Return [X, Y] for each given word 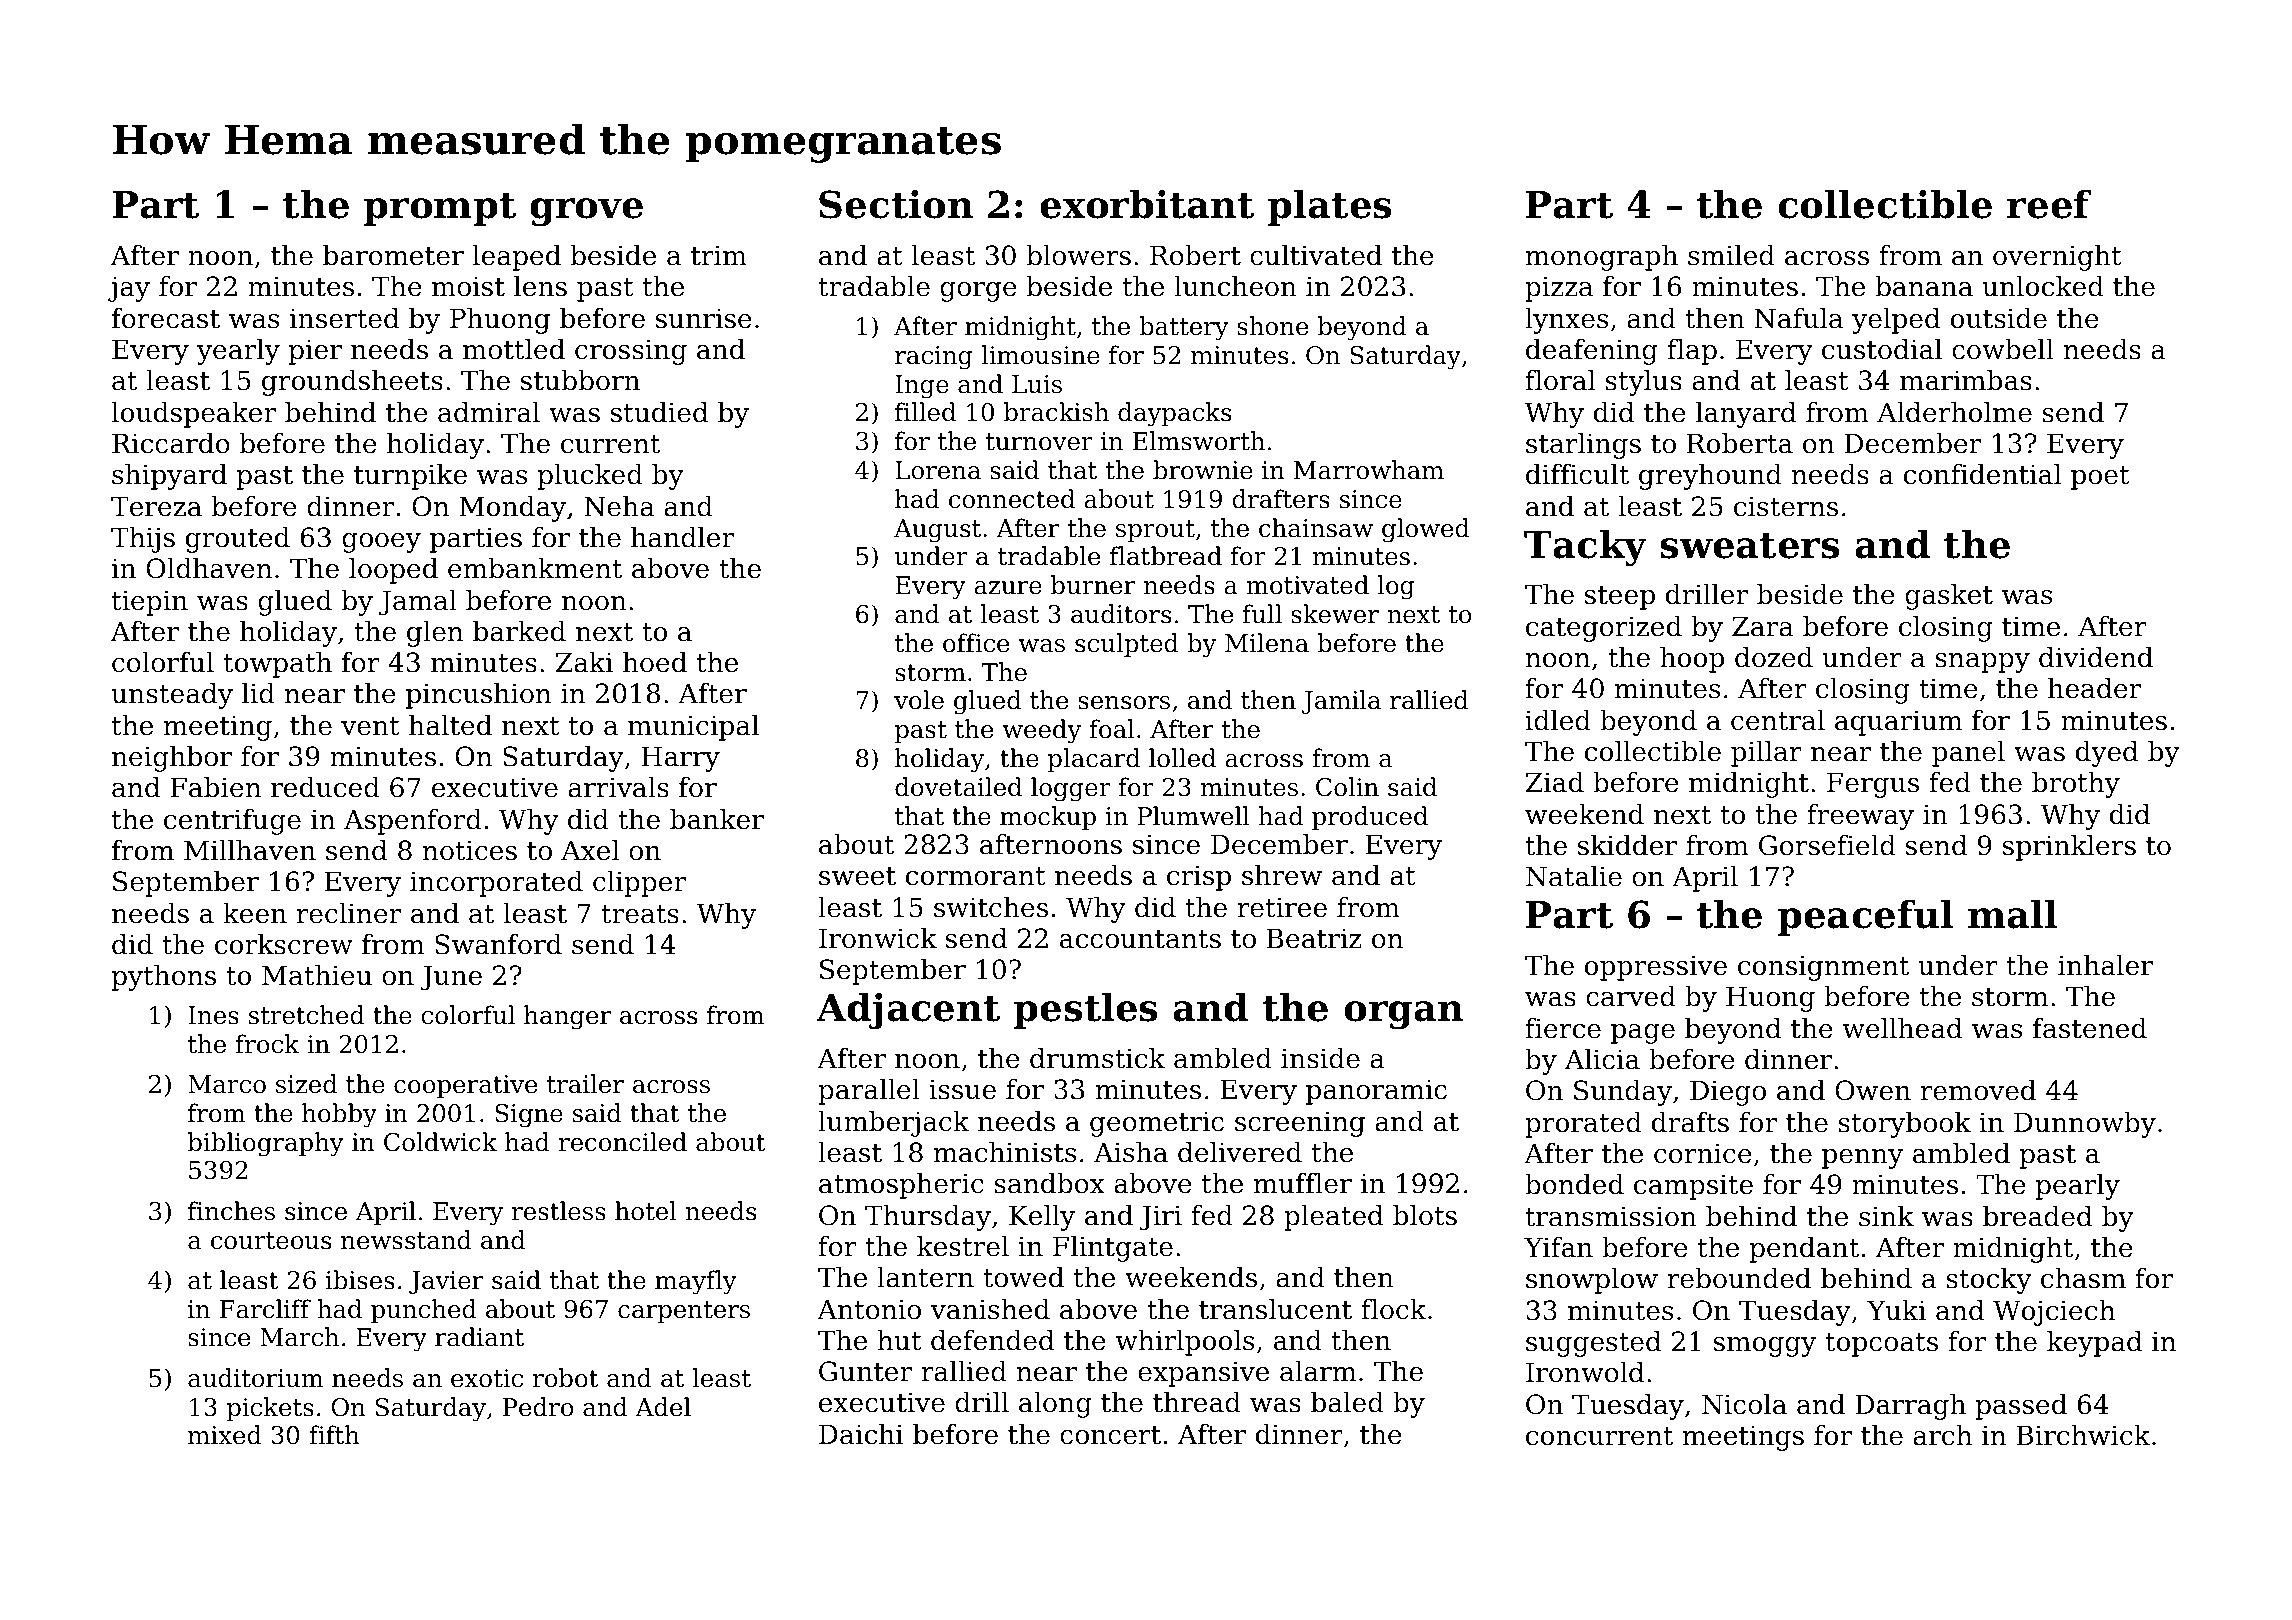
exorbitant [1147, 204]
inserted [344, 318]
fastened [2090, 1028]
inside [1320, 1058]
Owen [1873, 1090]
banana [1924, 286]
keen [255, 913]
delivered [1240, 1152]
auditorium [256, 1378]
